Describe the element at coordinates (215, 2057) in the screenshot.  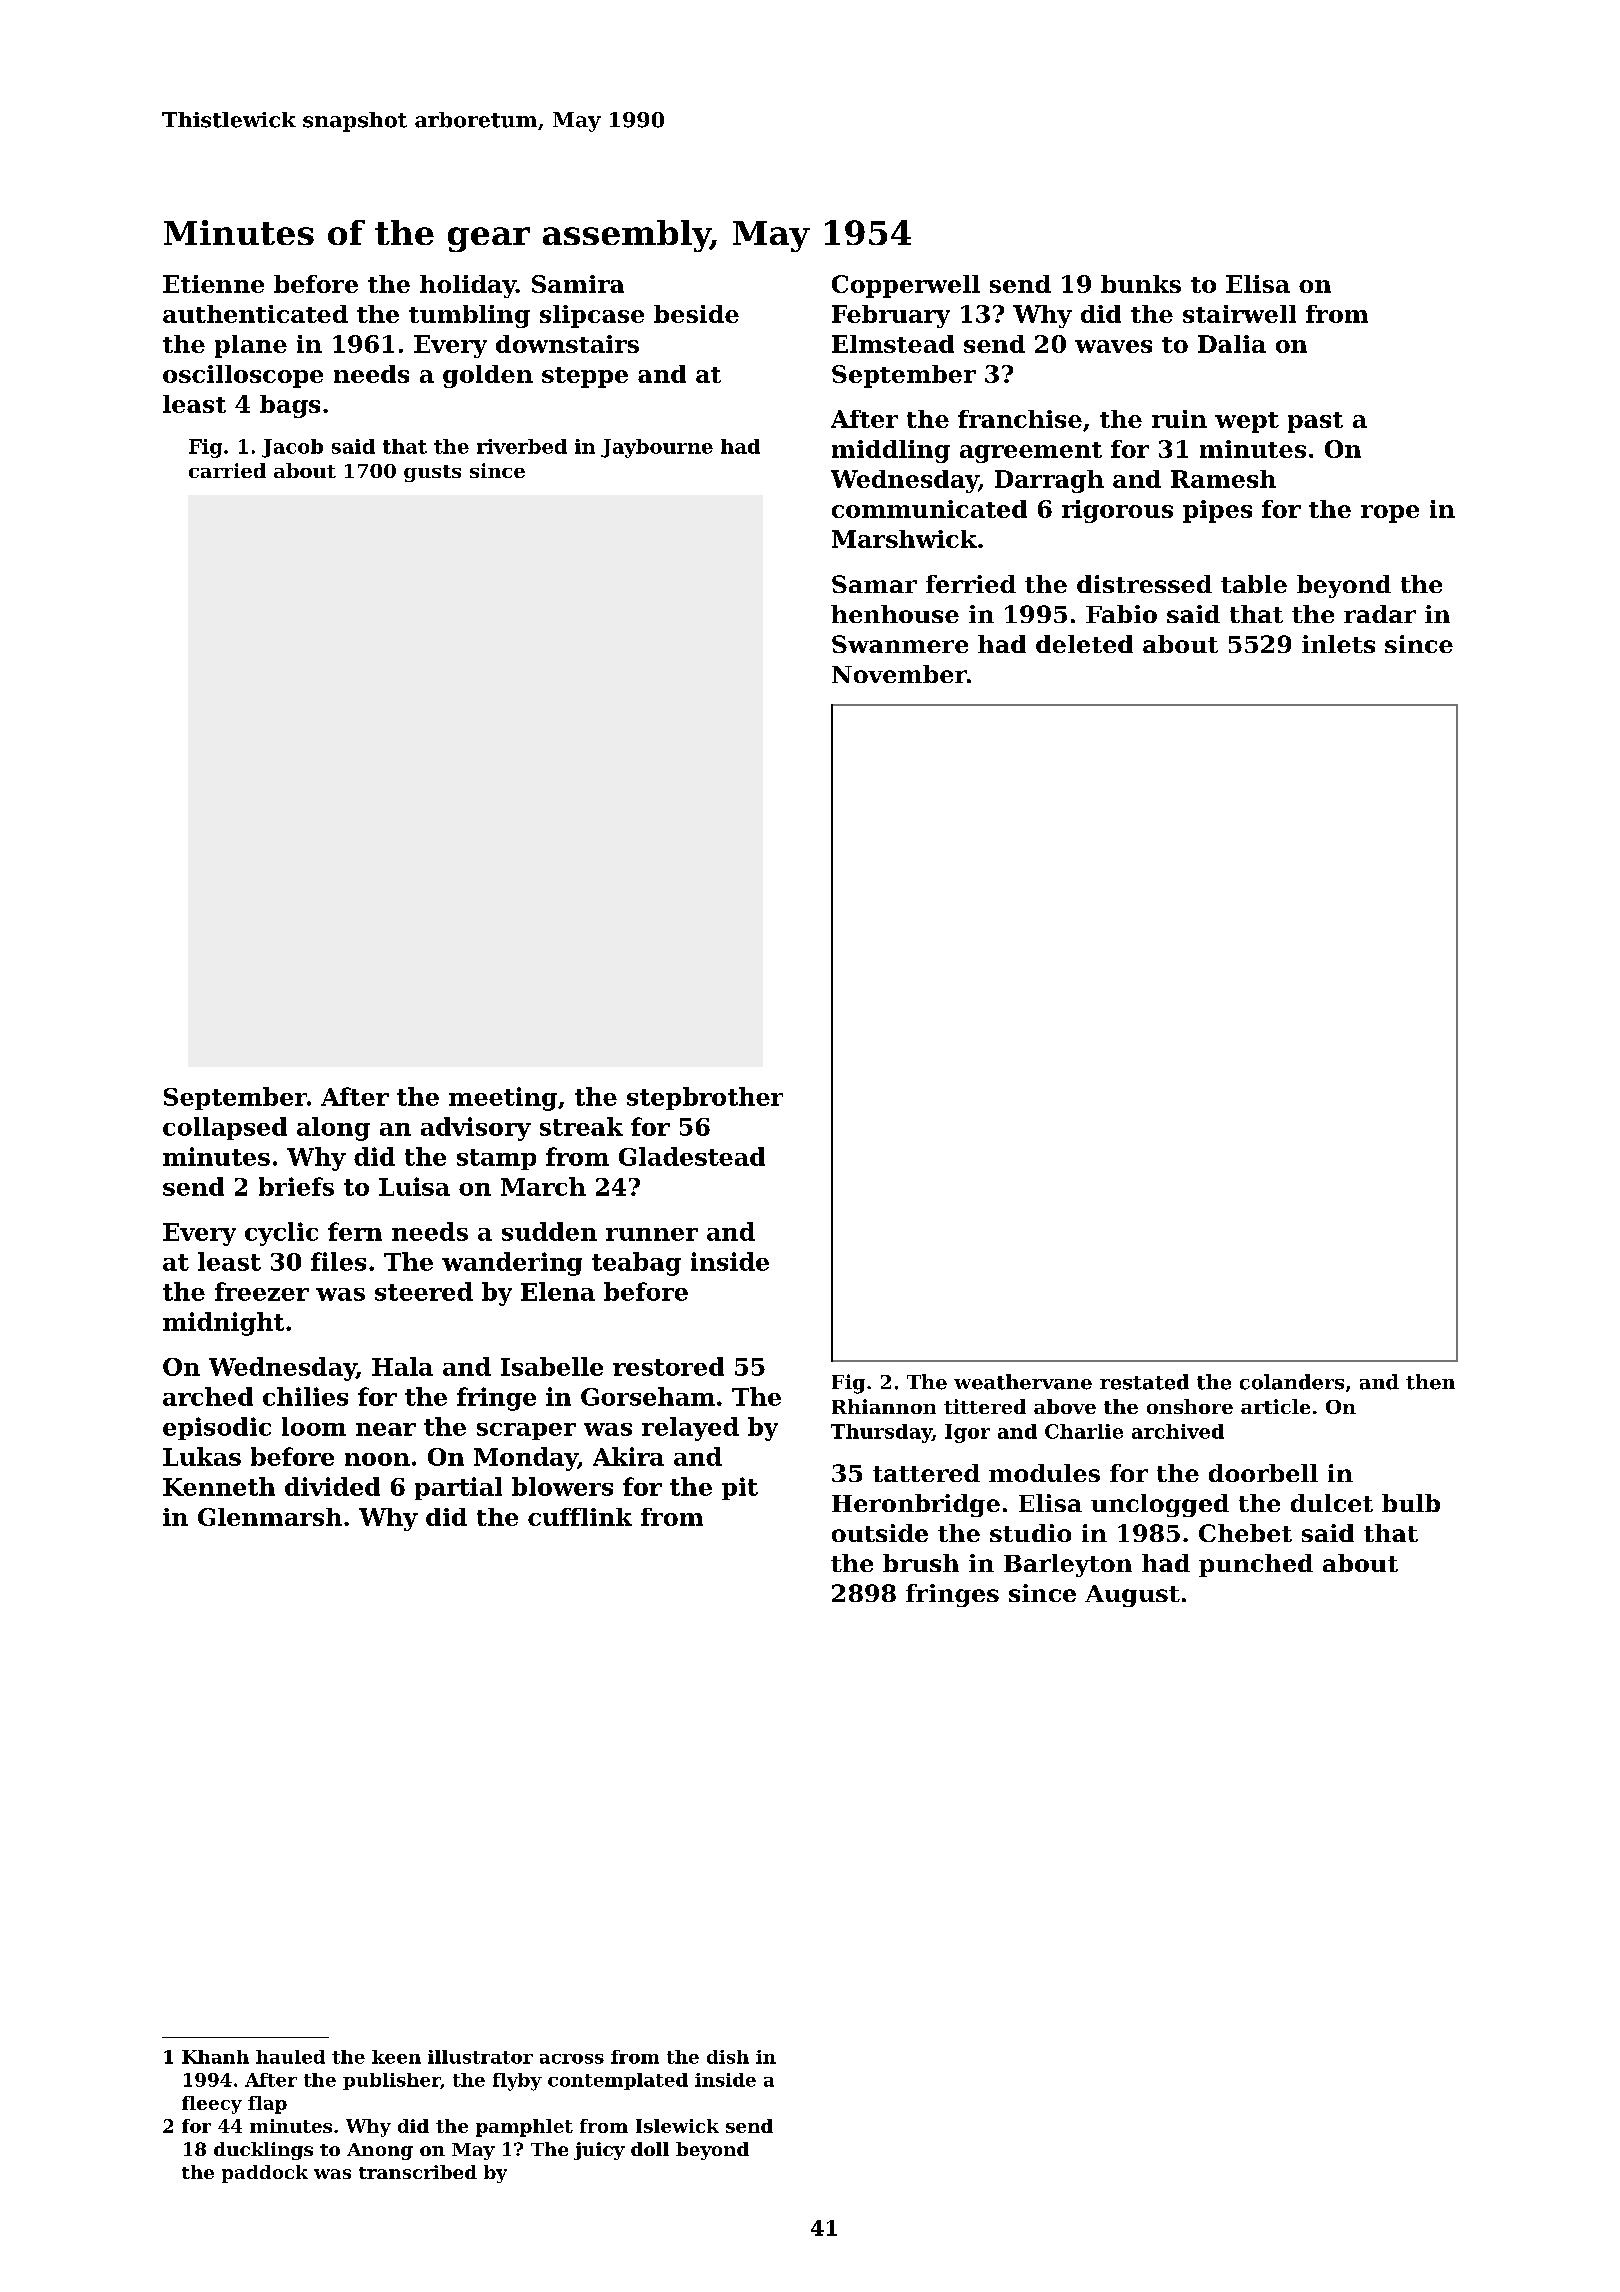
I see `Khanh` at that location.
